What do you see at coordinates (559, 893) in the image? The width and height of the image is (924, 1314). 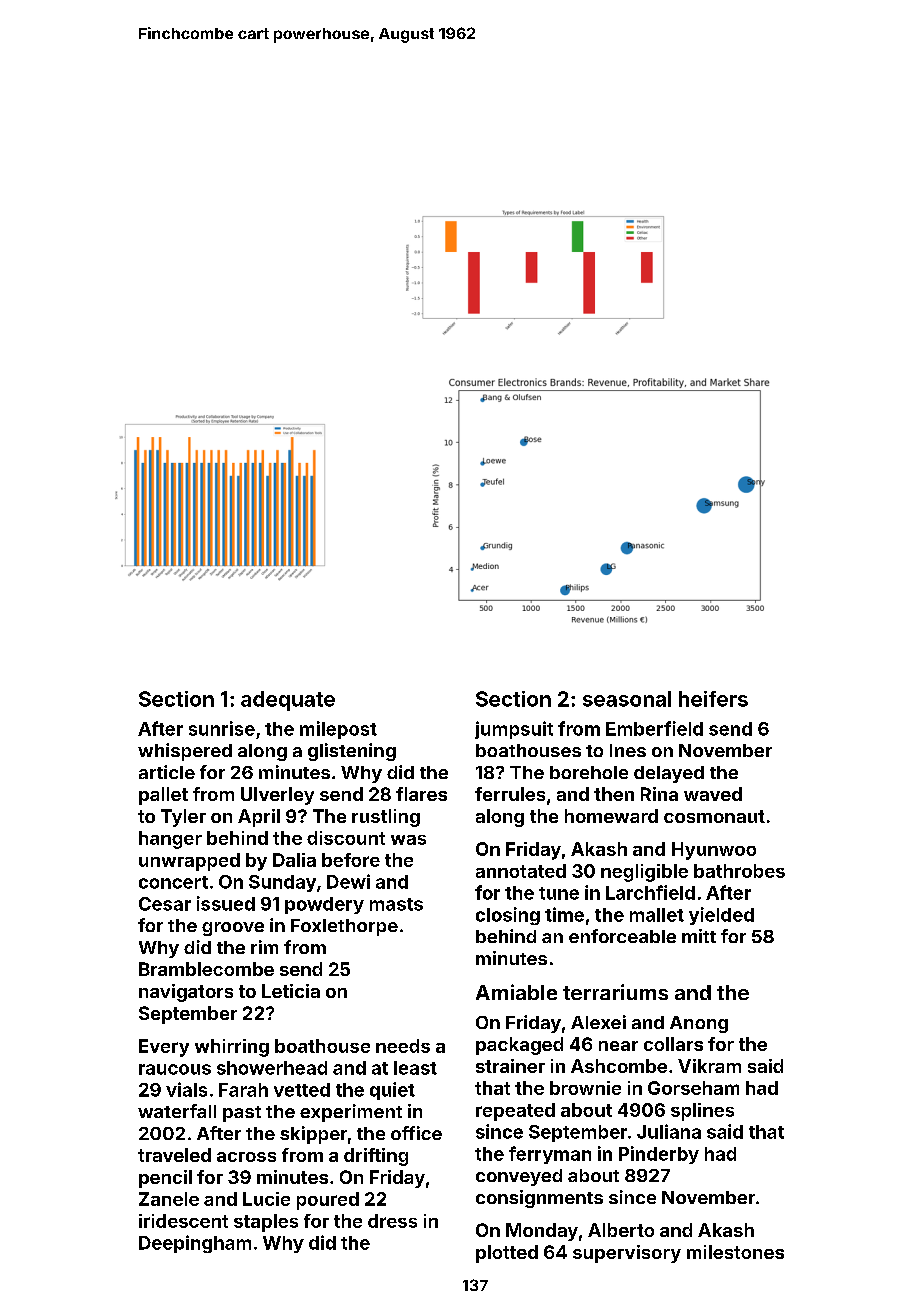 I see `tune` at bounding box center [559, 893].
